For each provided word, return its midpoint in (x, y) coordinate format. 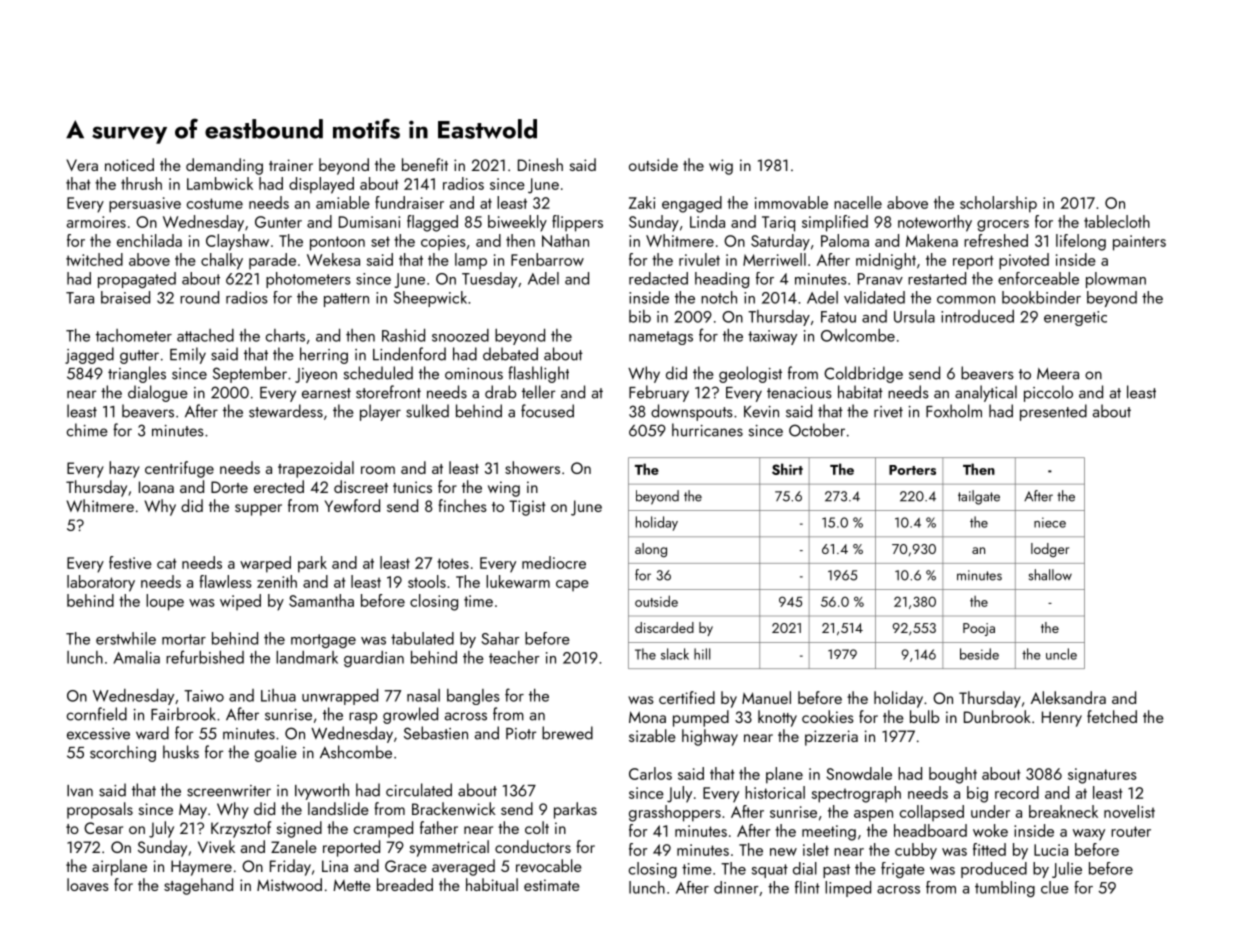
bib (640, 316)
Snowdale (859, 773)
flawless (225, 581)
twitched (94, 259)
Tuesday (489, 280)
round (199, 297)
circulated (419, 790)
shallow (1050, 575)
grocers (1003, 226)
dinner (736, 887)
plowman (1116, 280)
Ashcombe (356, 752)
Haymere (201, 868)
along (651, 550)
